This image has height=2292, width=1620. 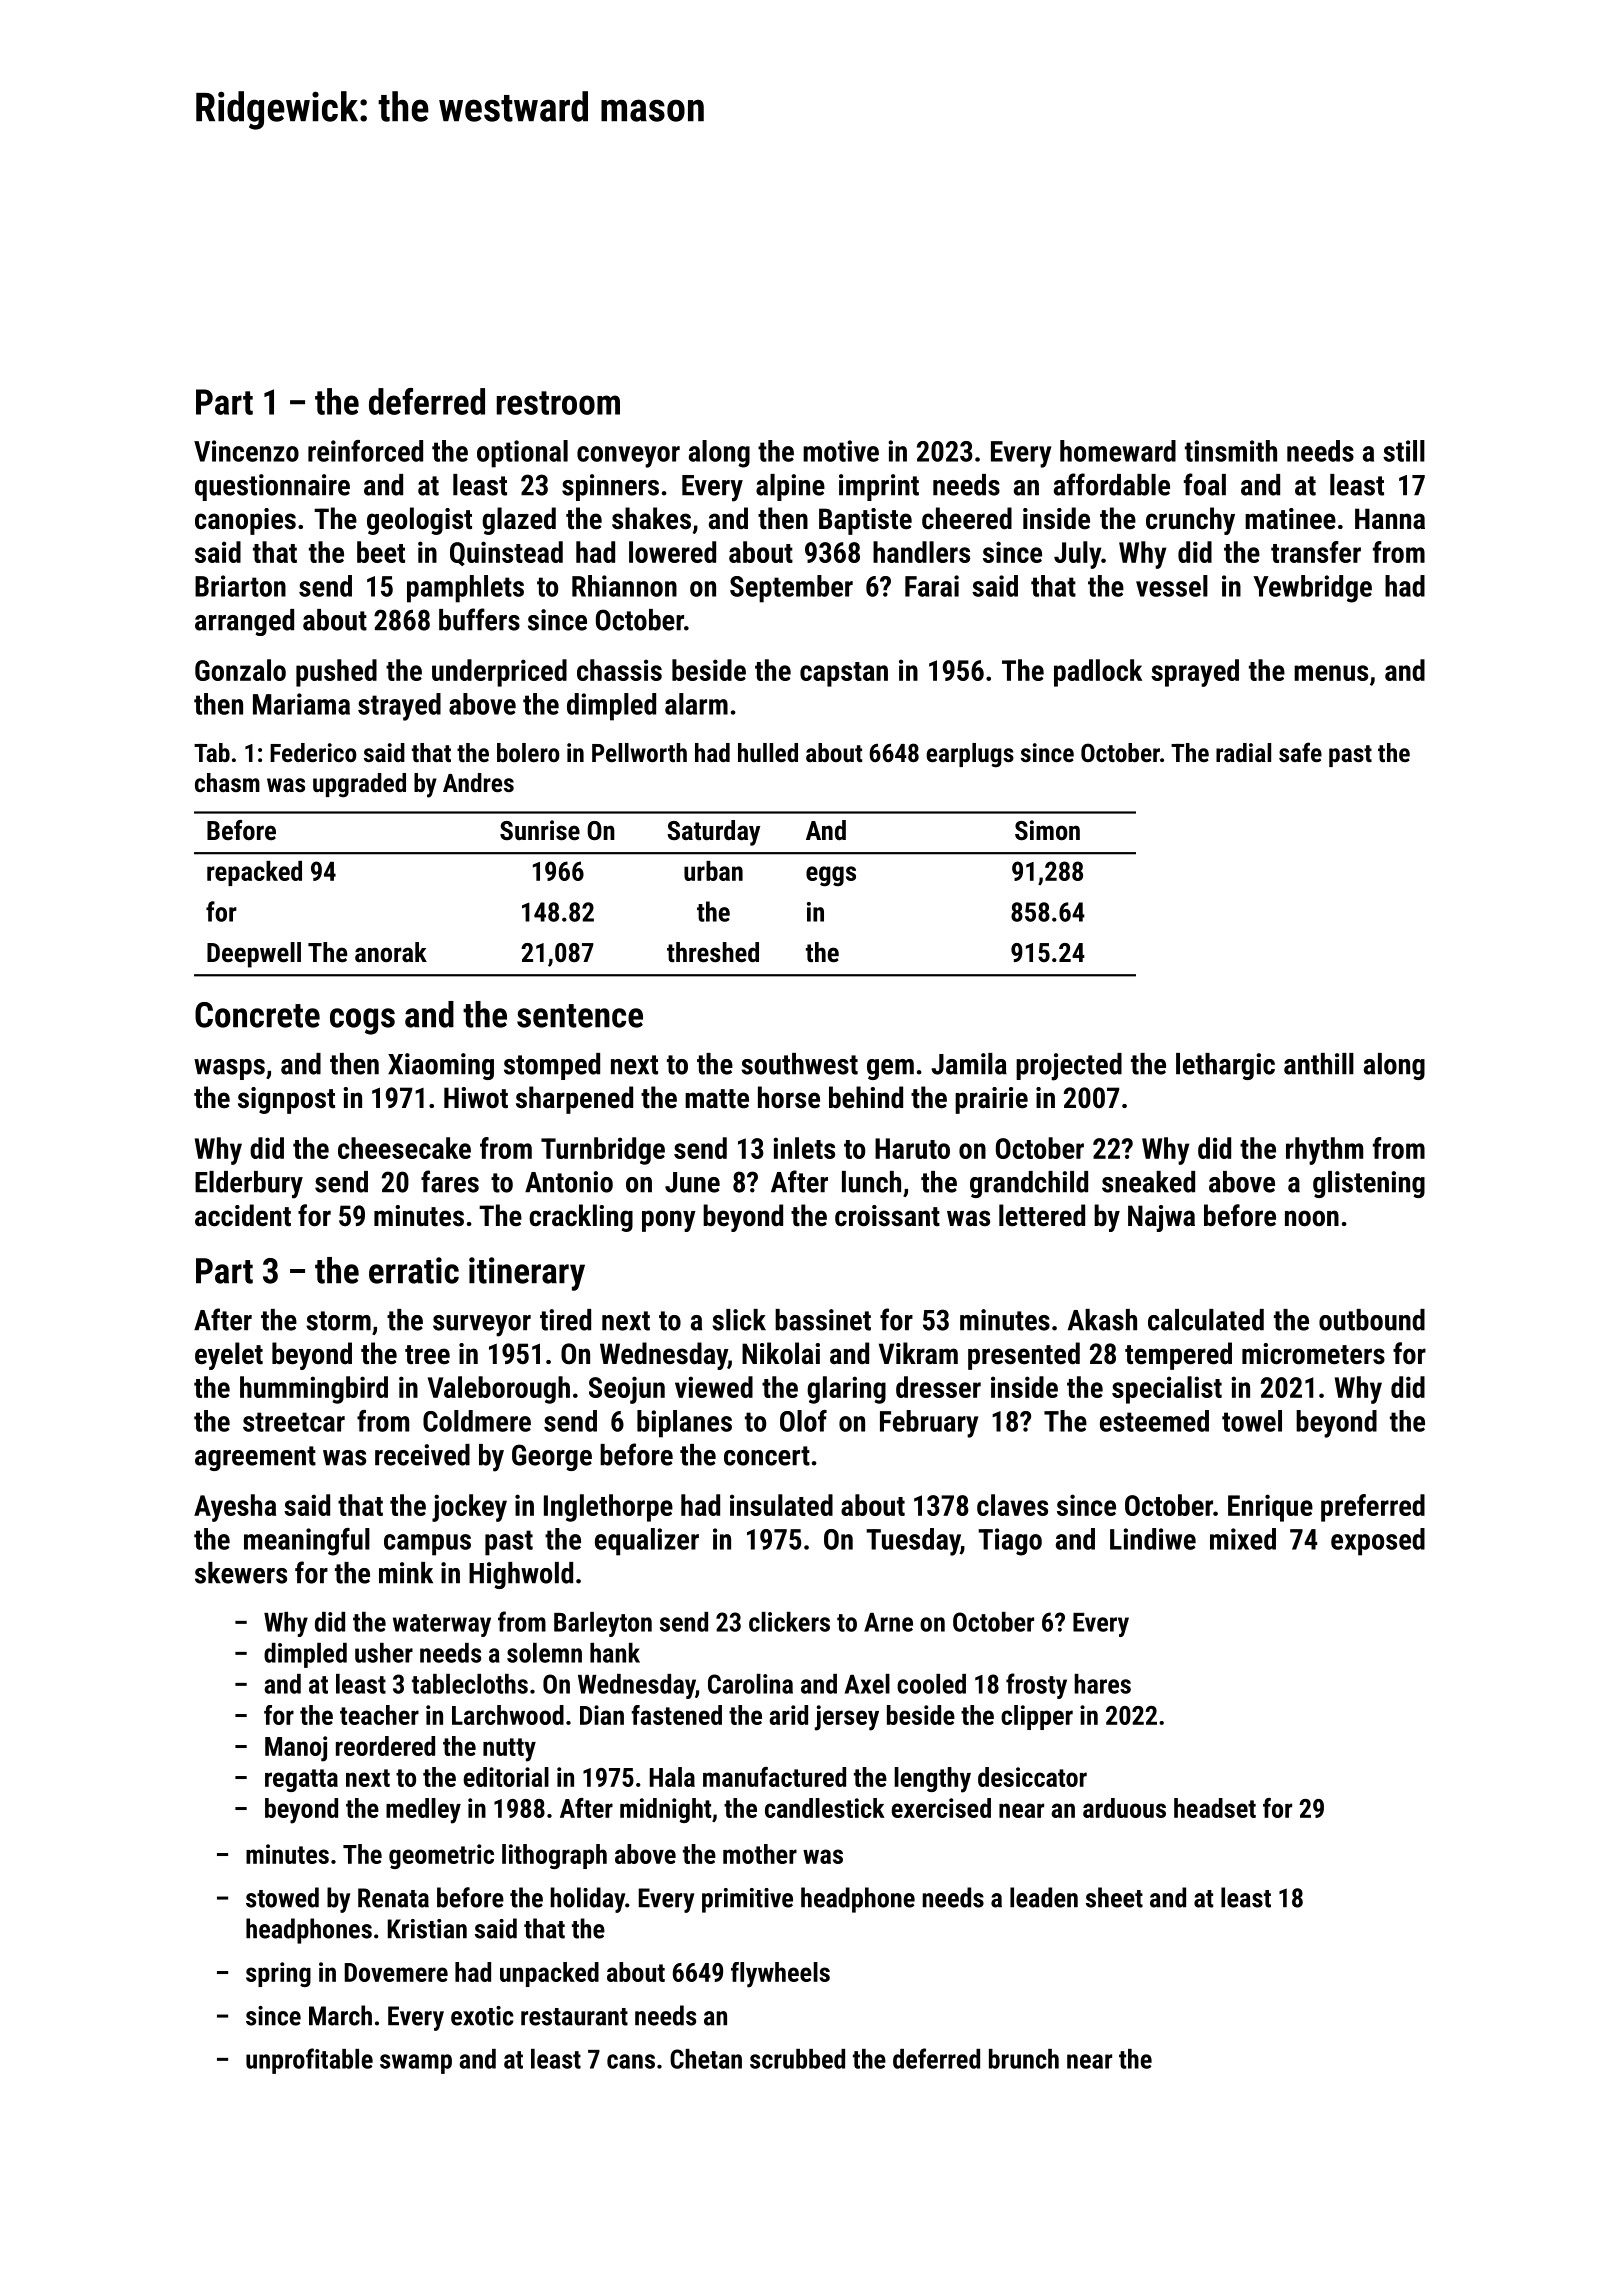 I want to click on Ayesha, so click(x=235, y=1508).
